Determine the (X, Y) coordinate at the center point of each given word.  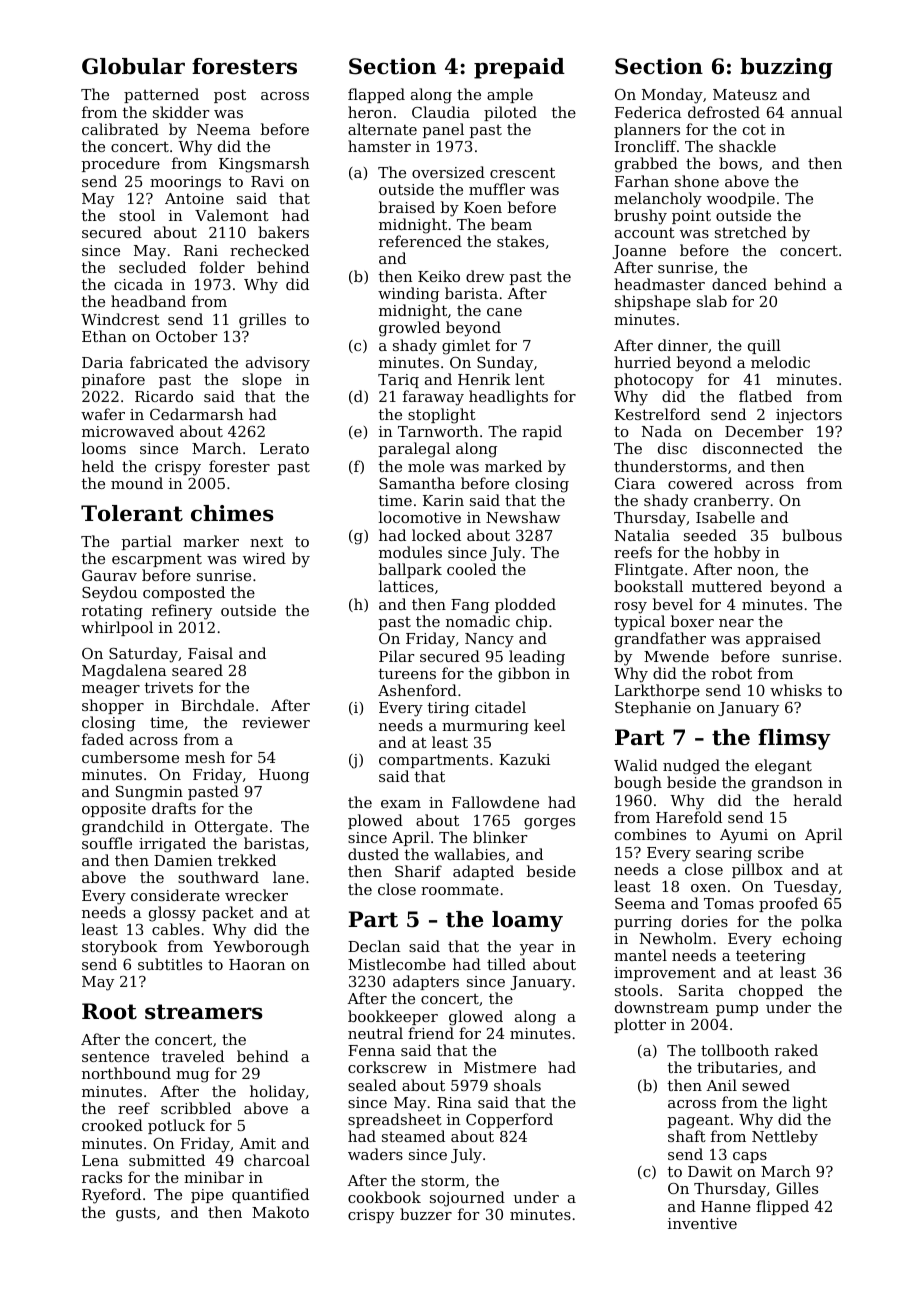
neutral (375, 1033)
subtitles (170, 964)
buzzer (426, 1214)
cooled (471, 569)
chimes (232, 513)
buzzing (786, 68)
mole (426, 466)
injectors (809, 416)
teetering (771, 957)
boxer (692, 621)
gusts (136, 1214)
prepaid (519, 68)
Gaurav (109, 575)
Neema (224, 129)
